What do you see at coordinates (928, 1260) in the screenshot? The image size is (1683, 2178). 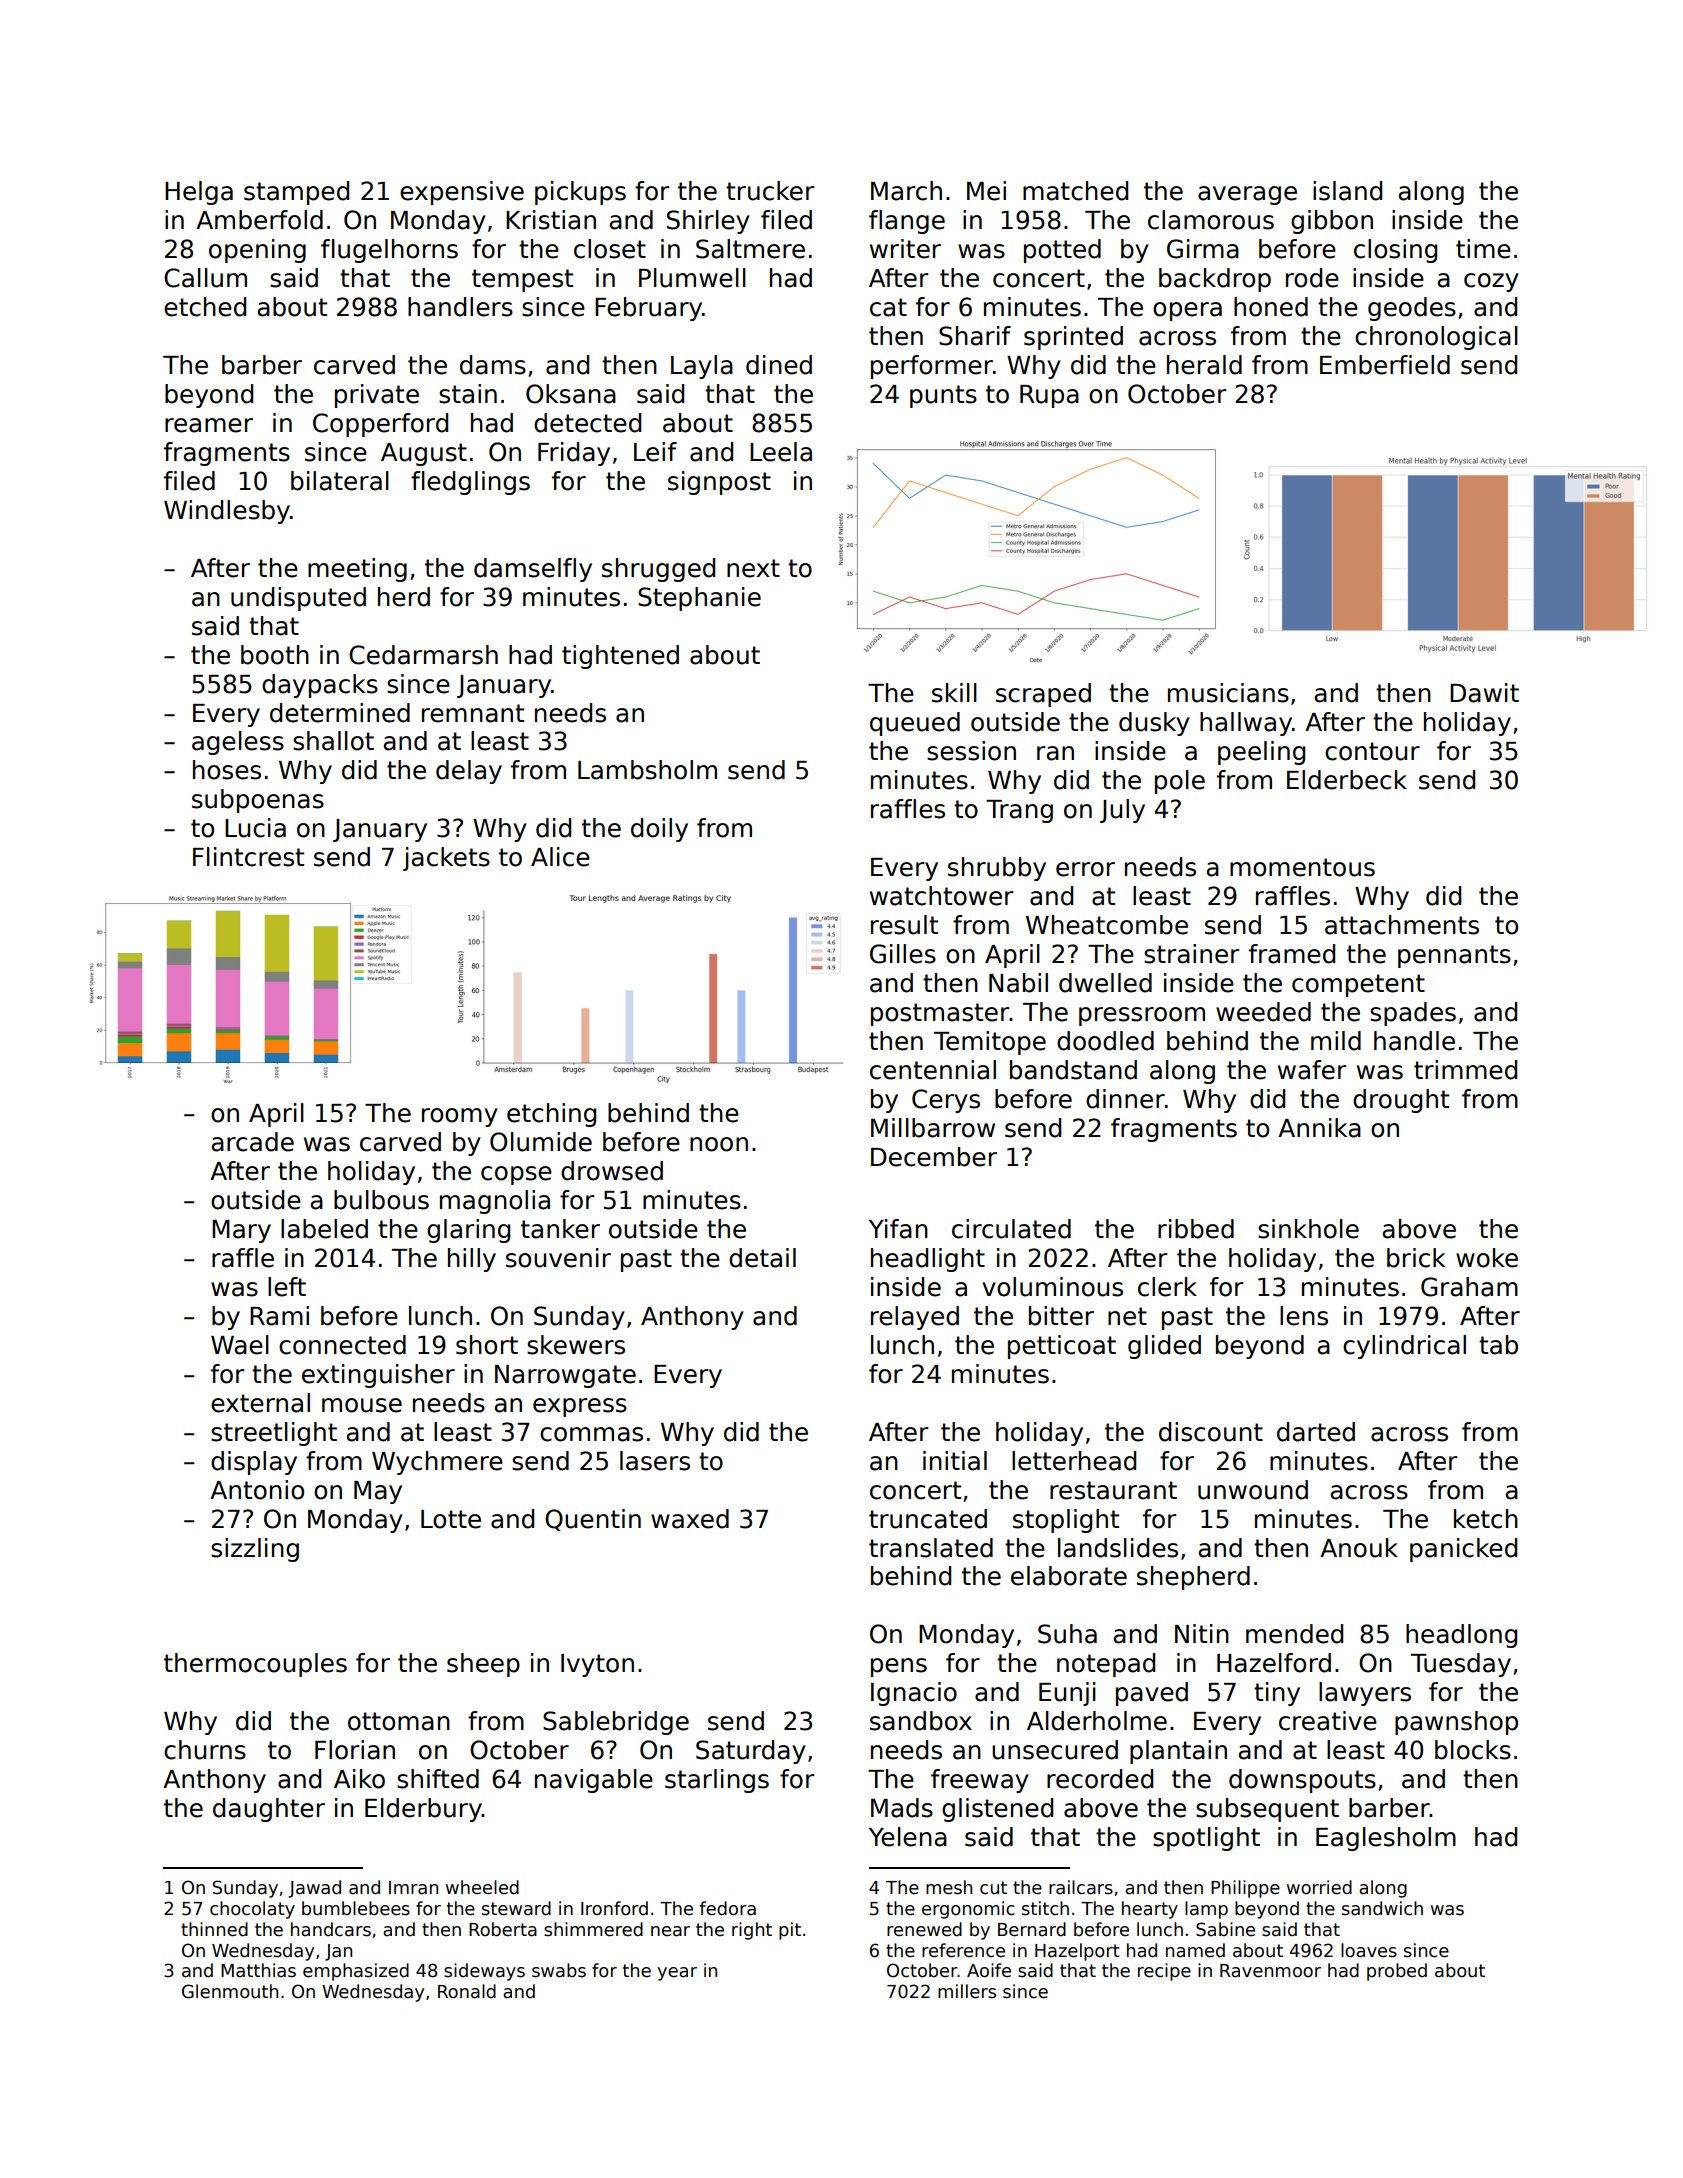 I see `headlight` at bounding box center [928, 1260].
